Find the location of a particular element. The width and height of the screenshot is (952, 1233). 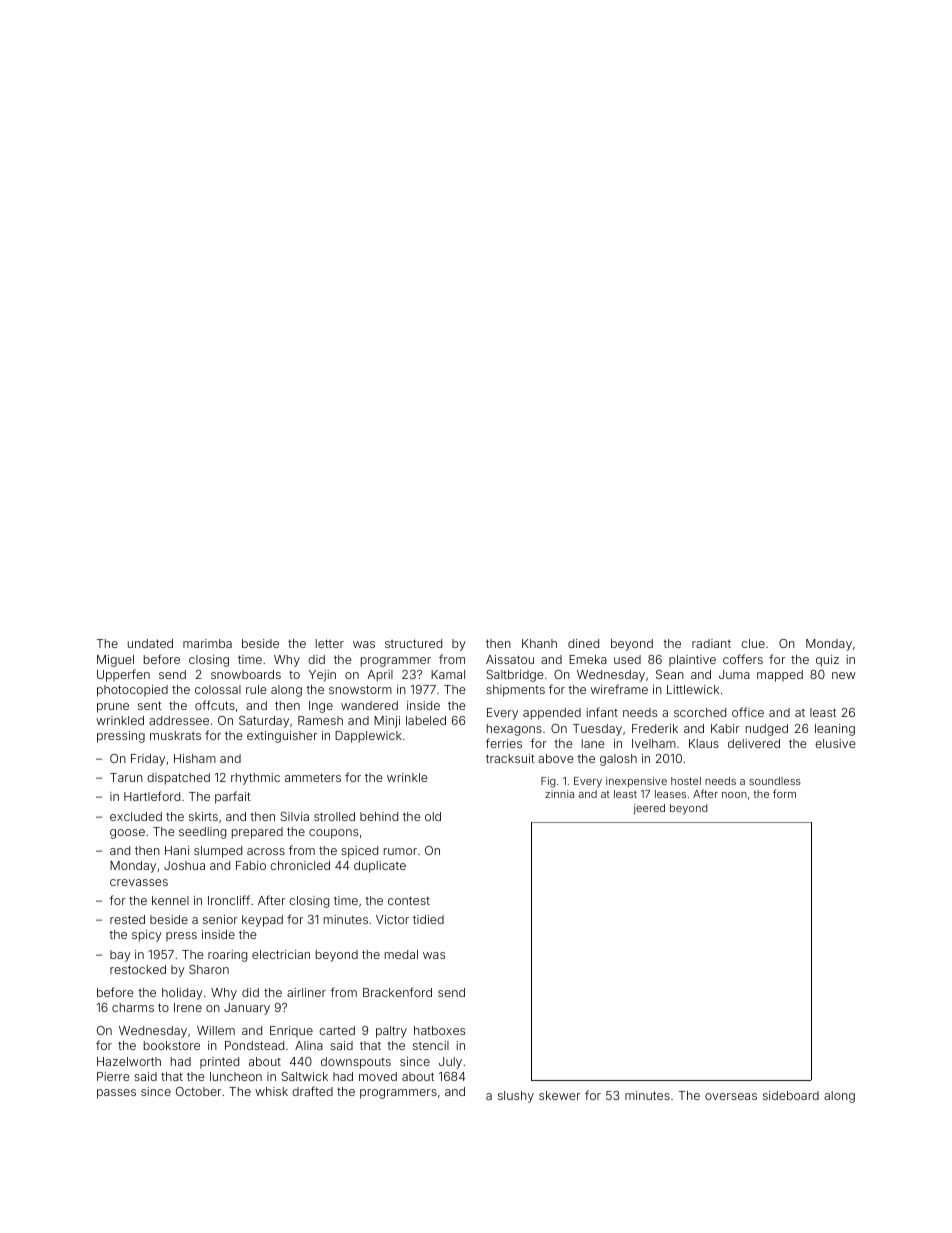

paltry is located at coordinates (391, 1032).
